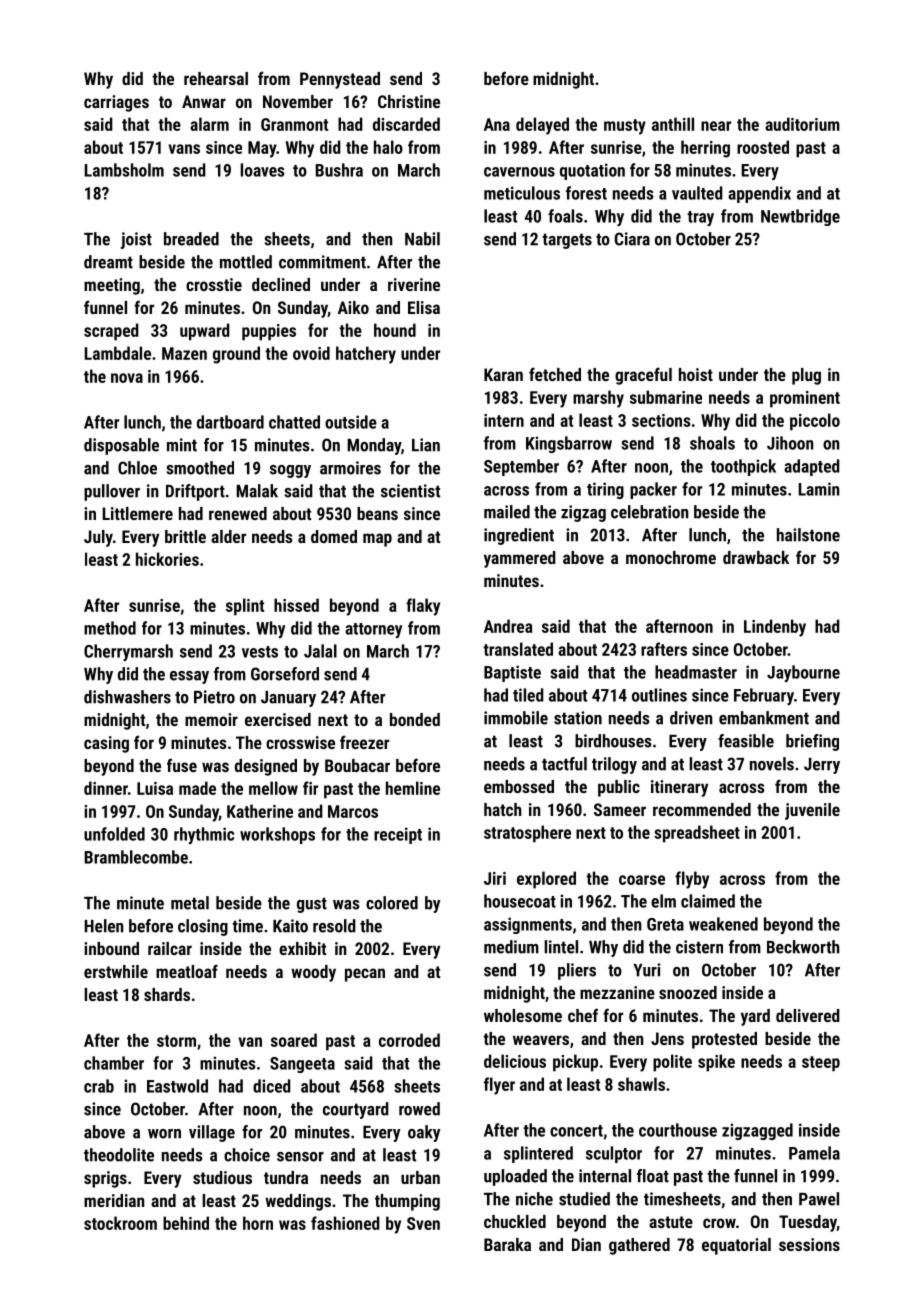 The width and height of the screenshot is (924, 1308). I want to click on corroded, so click(409, 1040).
